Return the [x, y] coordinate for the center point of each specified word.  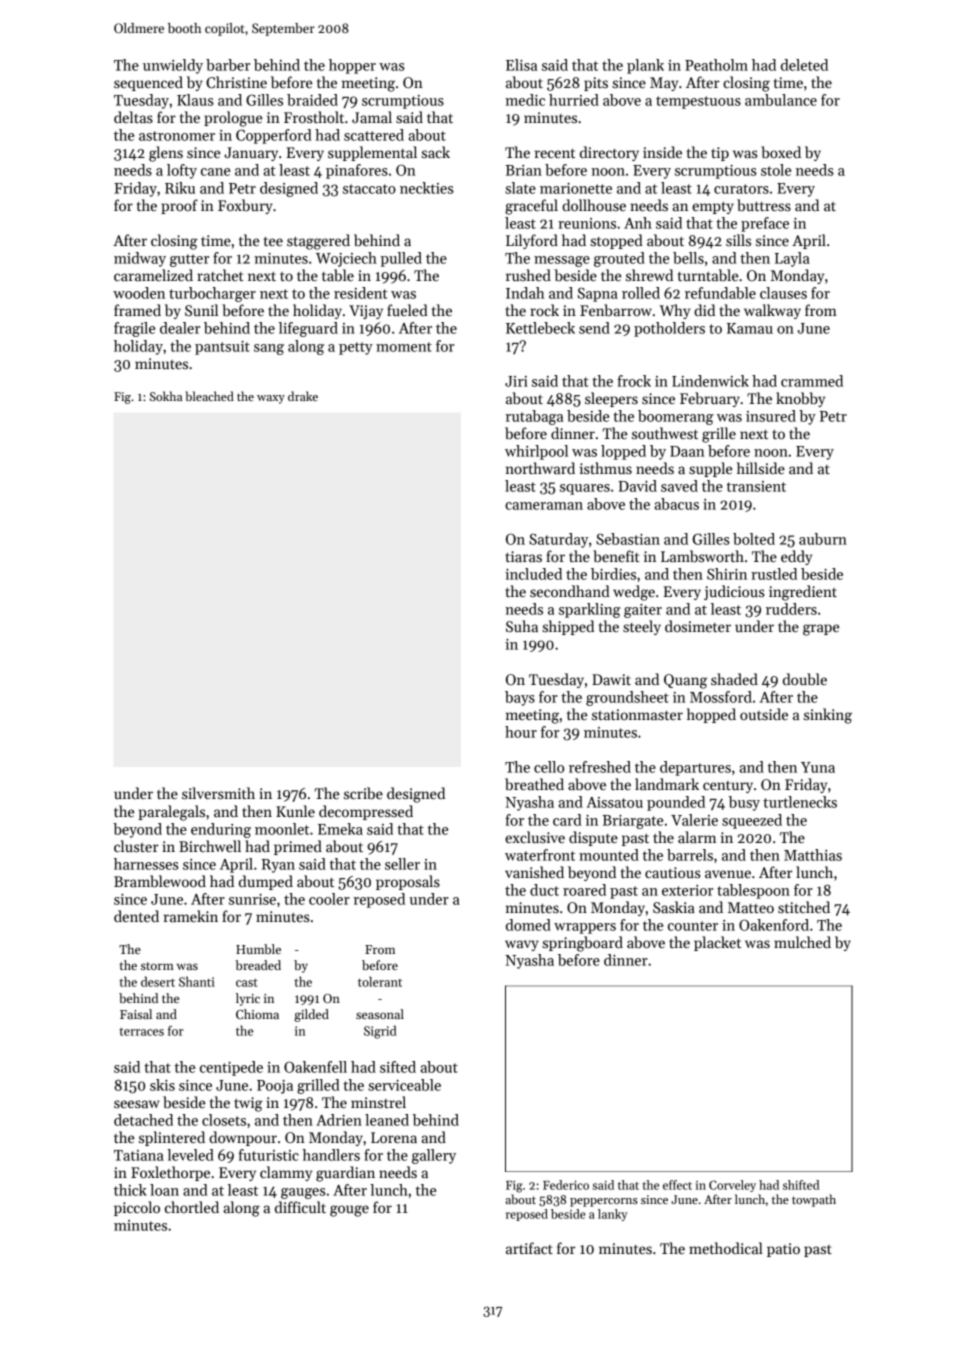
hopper [352, 66]
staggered [318, 242]
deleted [804, 65]
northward [540, 468]
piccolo [137, 1208]
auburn [823, 539]
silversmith [218, 793]
